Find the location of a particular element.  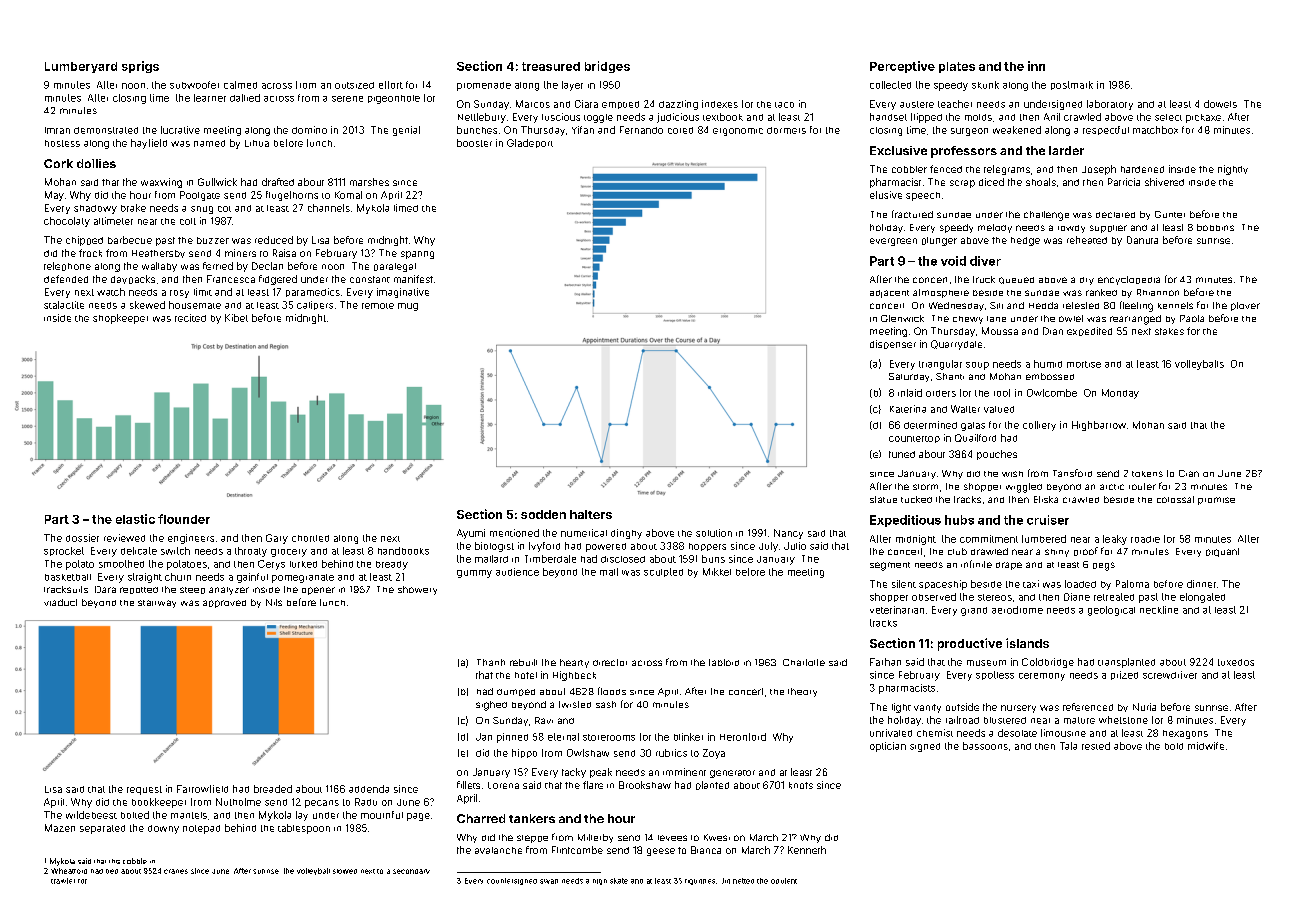

supplier is located at coordinates (1108, 229).
